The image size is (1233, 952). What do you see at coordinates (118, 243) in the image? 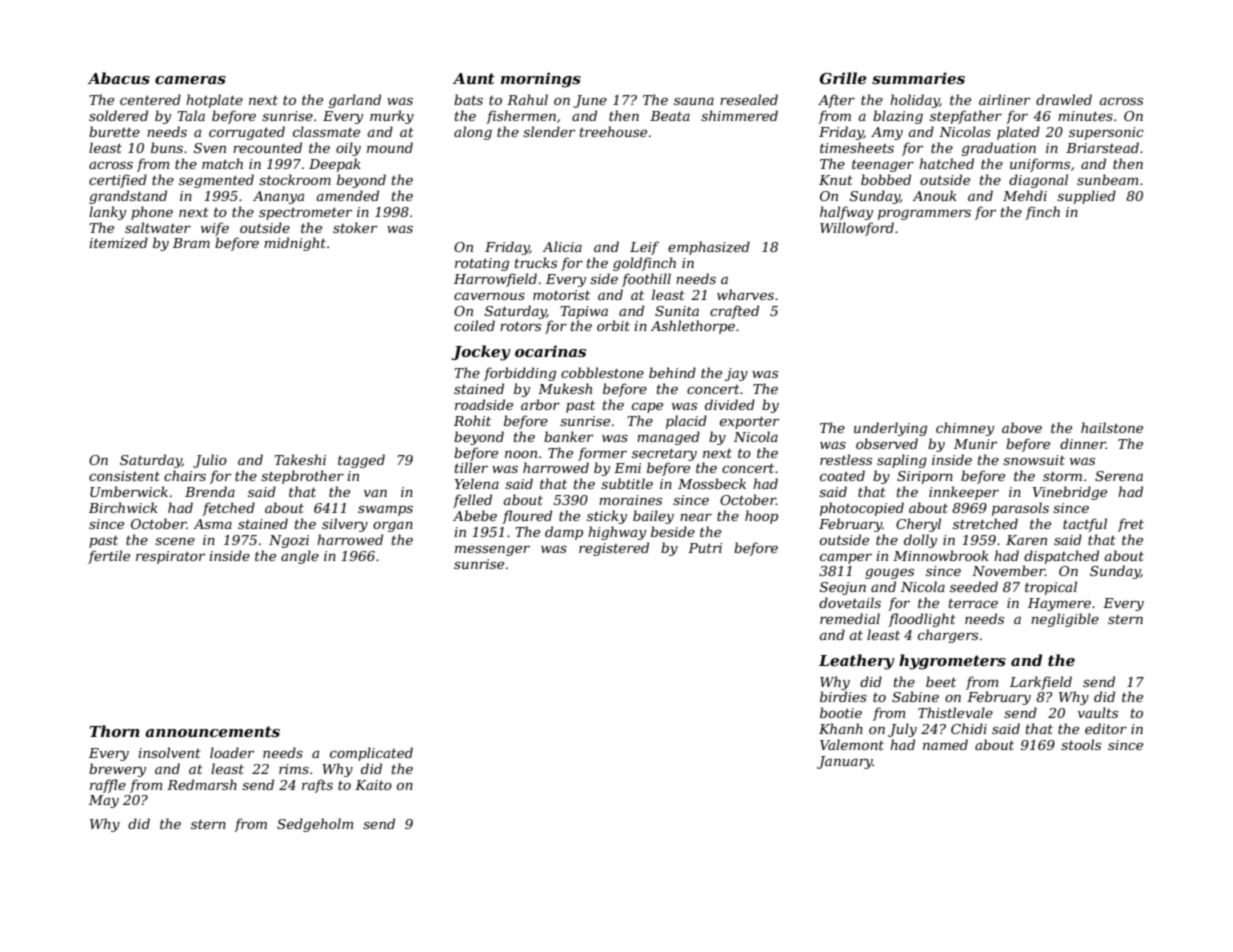
I see `itemized` at bounding box center [118, 243].
